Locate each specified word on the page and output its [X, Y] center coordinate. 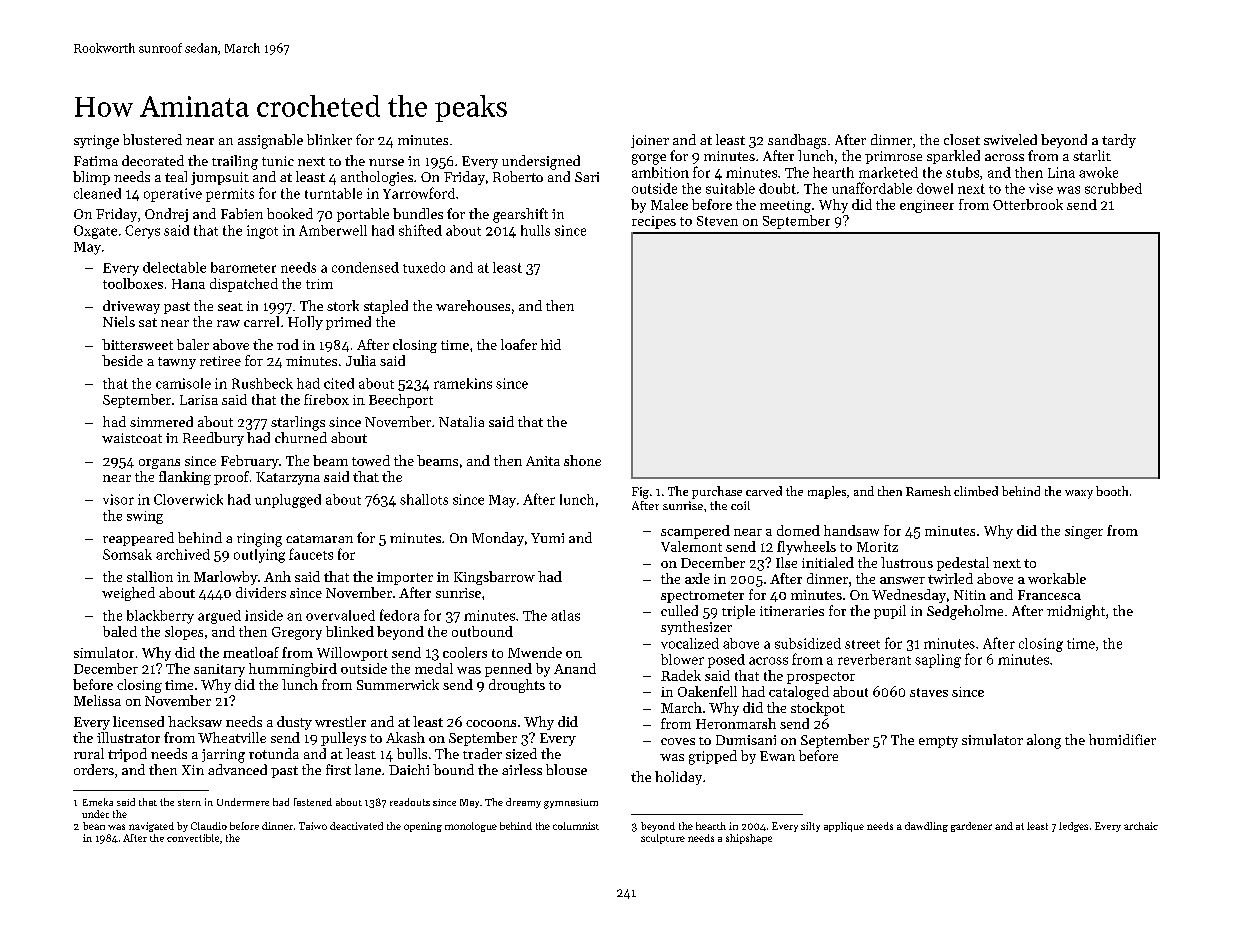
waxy [1079, 494]
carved [764, 491]
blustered [152, 139]
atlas [565, 615]
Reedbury [213, 439]
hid [551, 344]
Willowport [352, 654]
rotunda [274, 753]
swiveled [1010, 139]
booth [1112, 491]
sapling [938, 661]
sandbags [797, 141]
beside [122, 360]
